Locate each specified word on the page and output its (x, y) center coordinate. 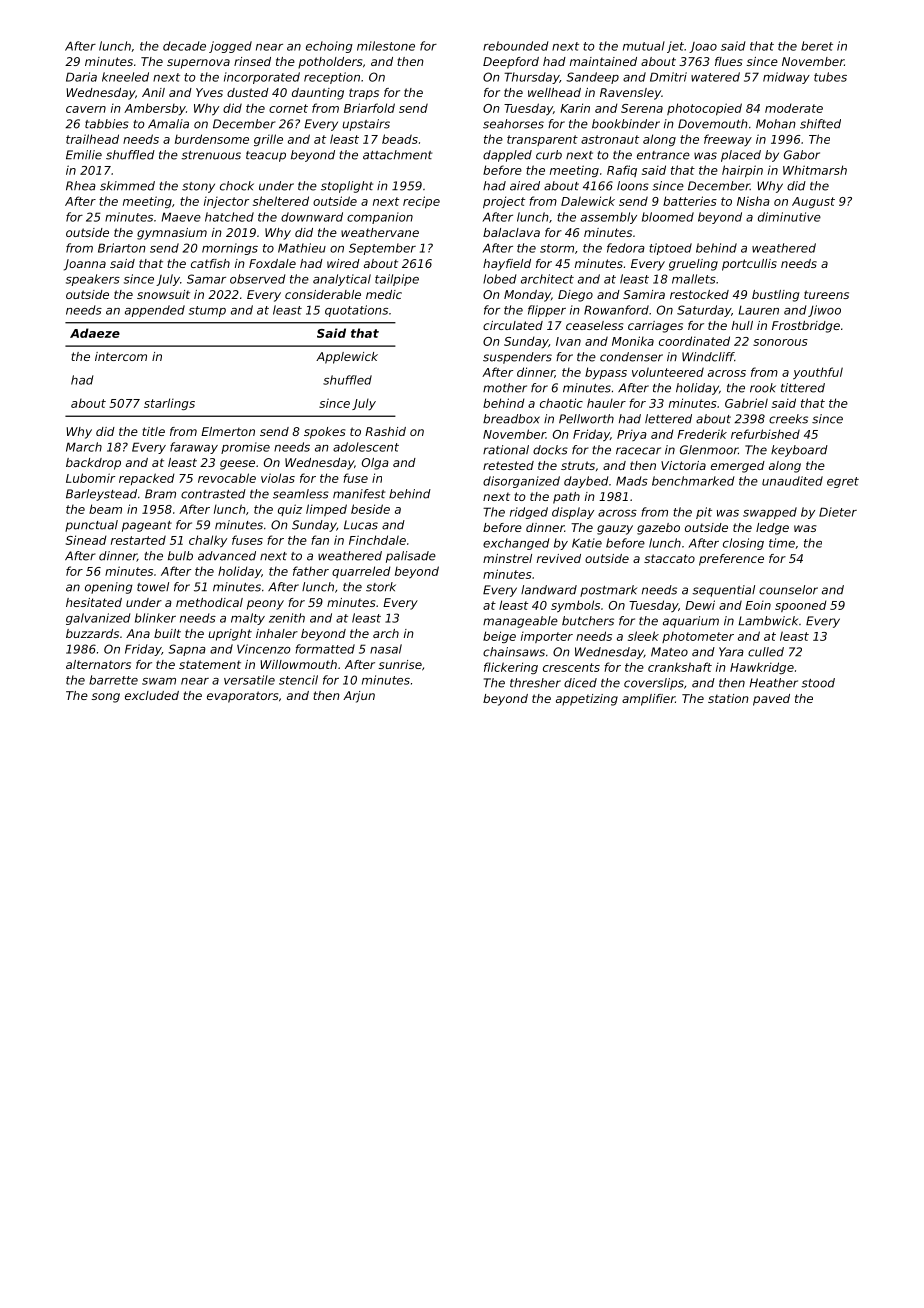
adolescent (366, 447)
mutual (644, 46)
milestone (386, 46)
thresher (535, 683)
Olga (375, 464)
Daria (81, 77)
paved (771, 700)
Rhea (81, 186)
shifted (820, 124)
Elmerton (228, 431)
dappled (507, 156)
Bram (160, 494)
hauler (606, 403)
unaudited (792, 481)
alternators (98, 664)
